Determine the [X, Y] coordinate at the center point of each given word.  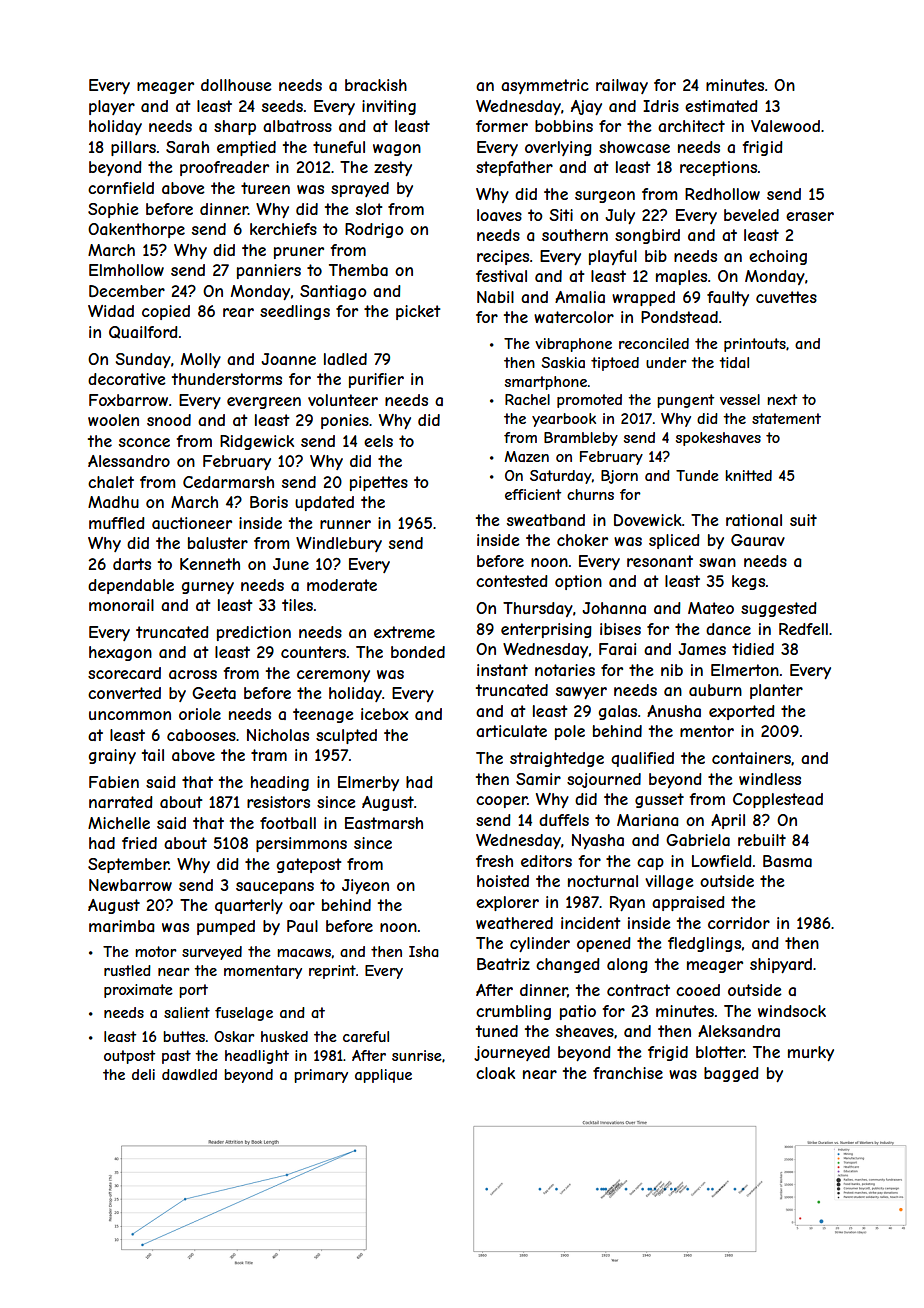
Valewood [785, 126]
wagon [397, 150]
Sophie [113, 210]
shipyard [781, 965]
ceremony [333, 676]
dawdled [189, 1074]
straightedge [557, 759]
